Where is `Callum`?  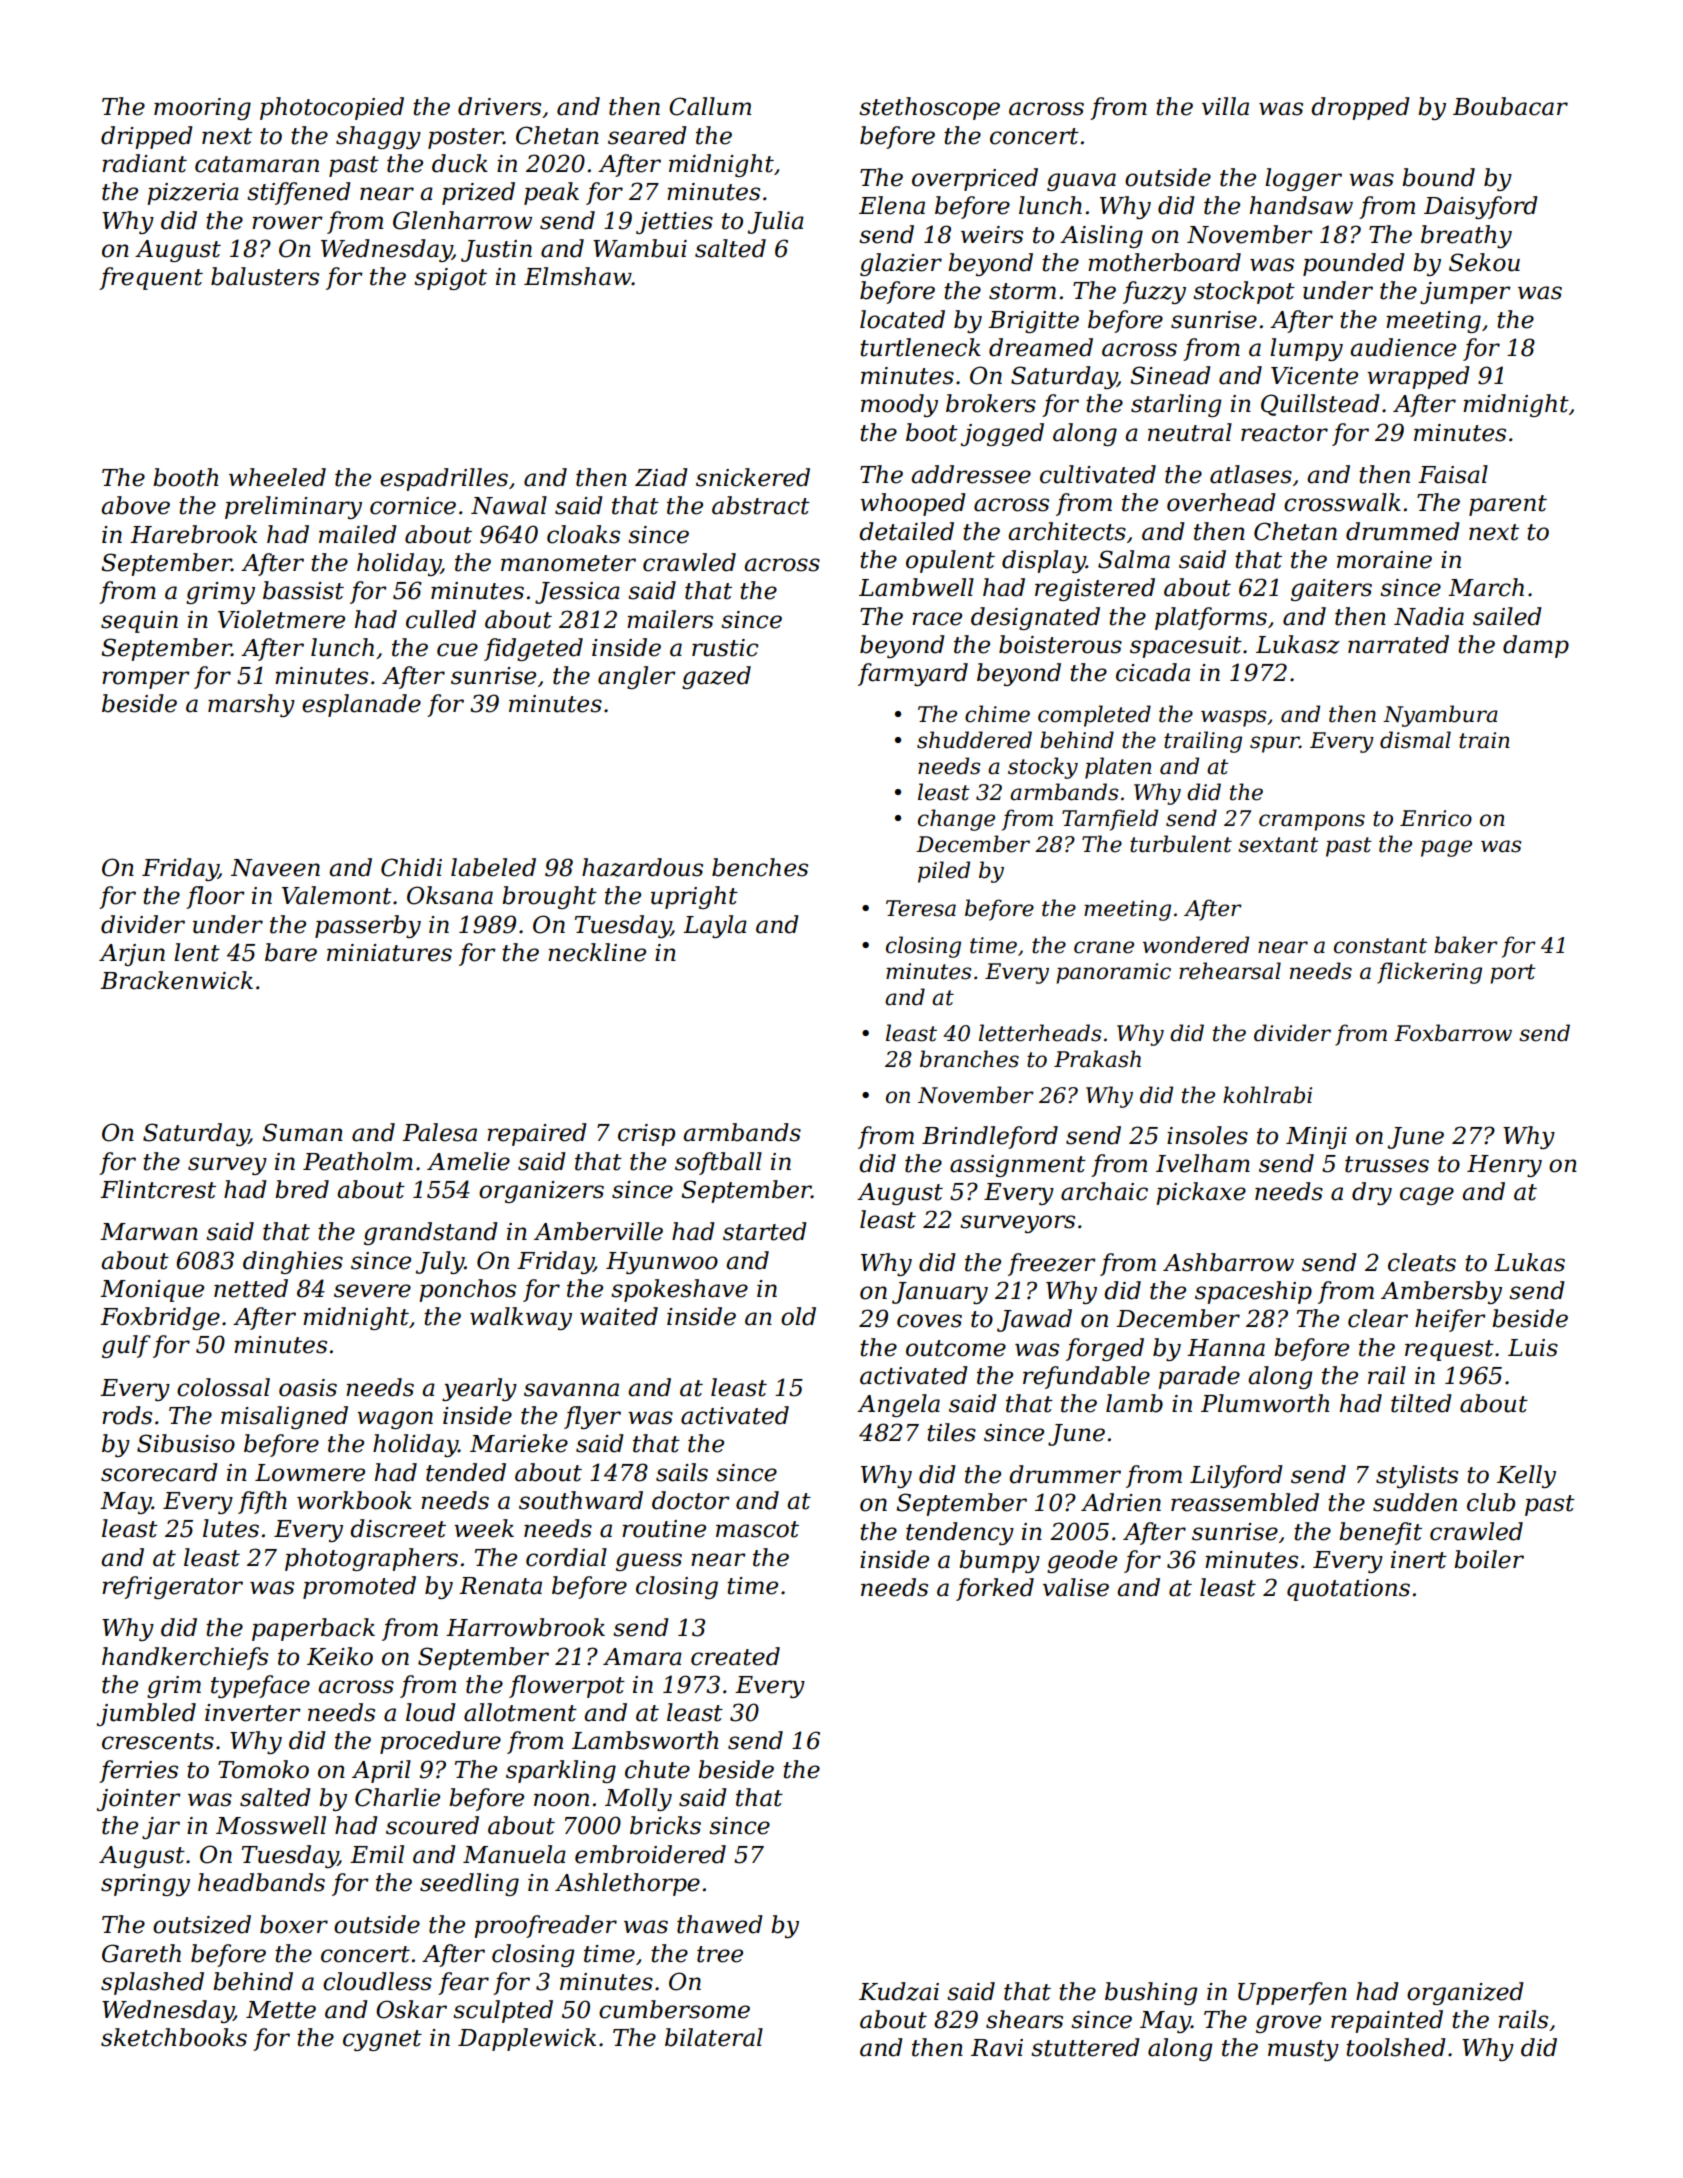 Callum is located at coordinates (710, 106).
